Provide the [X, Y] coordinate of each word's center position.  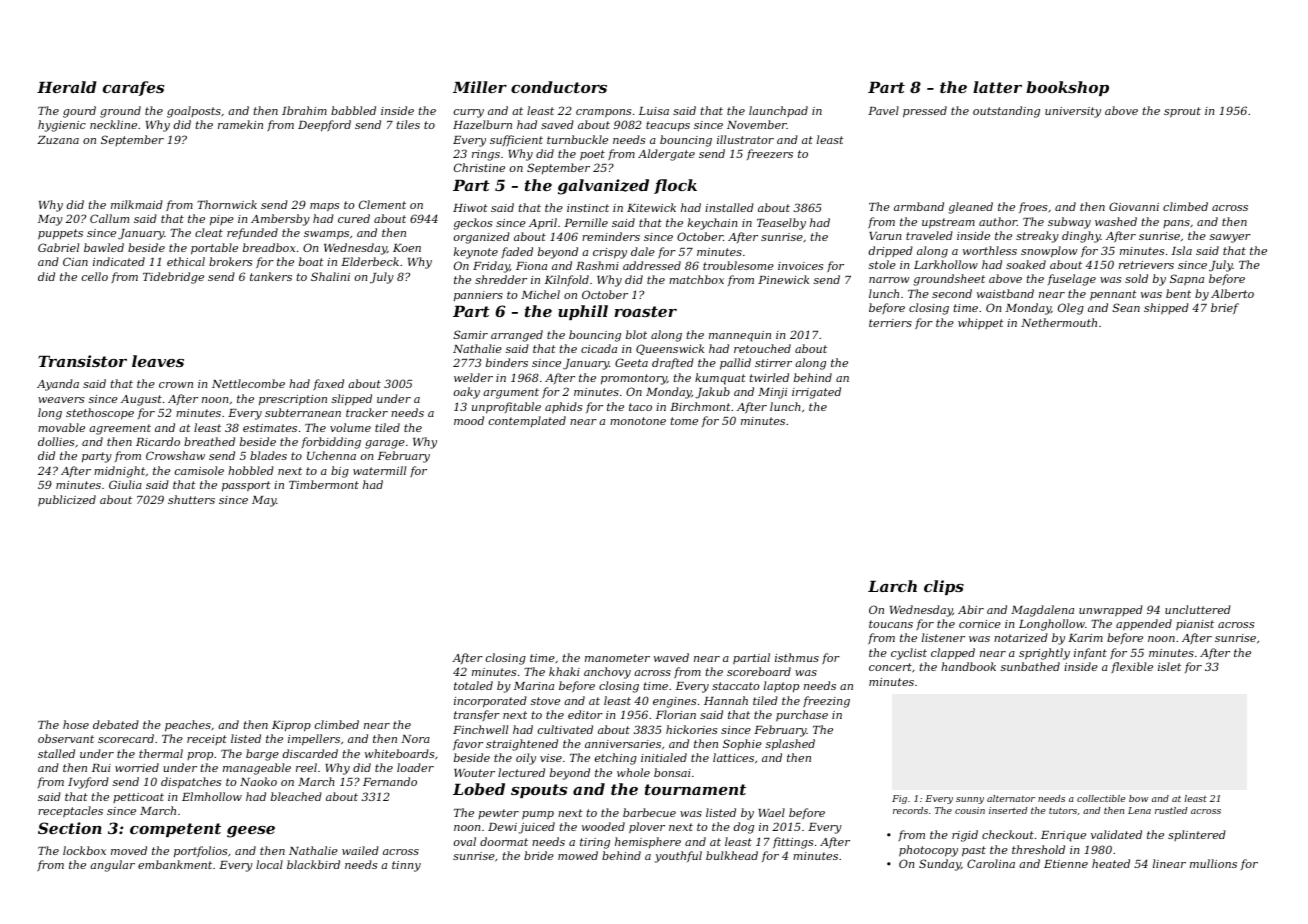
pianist [1195, 625]
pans [1176, 224]
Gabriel [58, 247]
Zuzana [58, 140]
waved [671, 657]
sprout [1182, 112]
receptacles [70, 811]
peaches [188, 726]
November [757, 124]
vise [551, 758]
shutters [191, 499]
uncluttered [1198, 609]
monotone [638, 421]
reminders [611, 236]
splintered [1197, 835]
